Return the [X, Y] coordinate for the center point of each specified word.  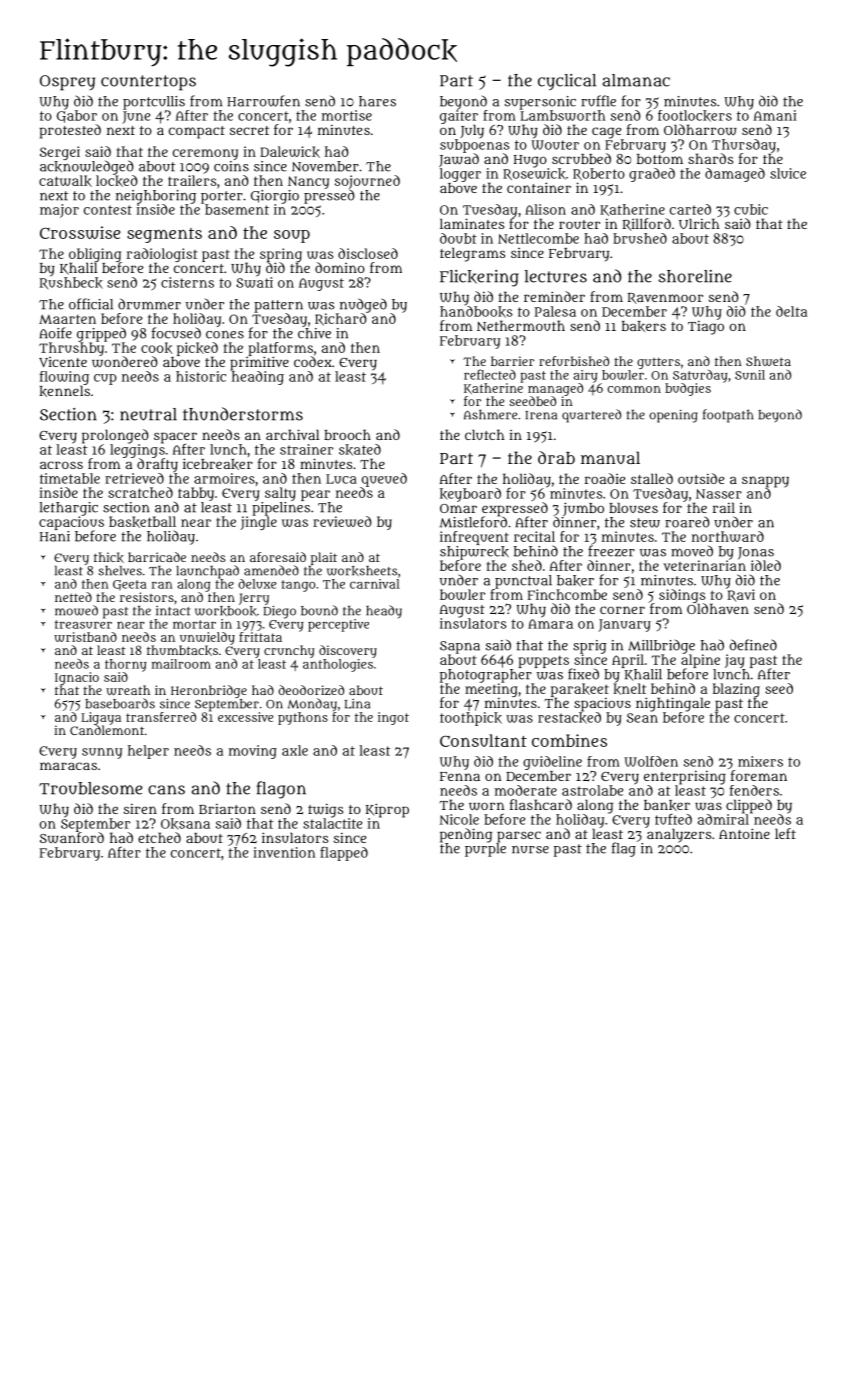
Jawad [459, 160]
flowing [64, 378]
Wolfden [651, 761]
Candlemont [107, 730]
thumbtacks [182, 650]
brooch [347, 434]
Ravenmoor [665, 298]
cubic [751, 209]
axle [295, 750]
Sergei [60, 153]
